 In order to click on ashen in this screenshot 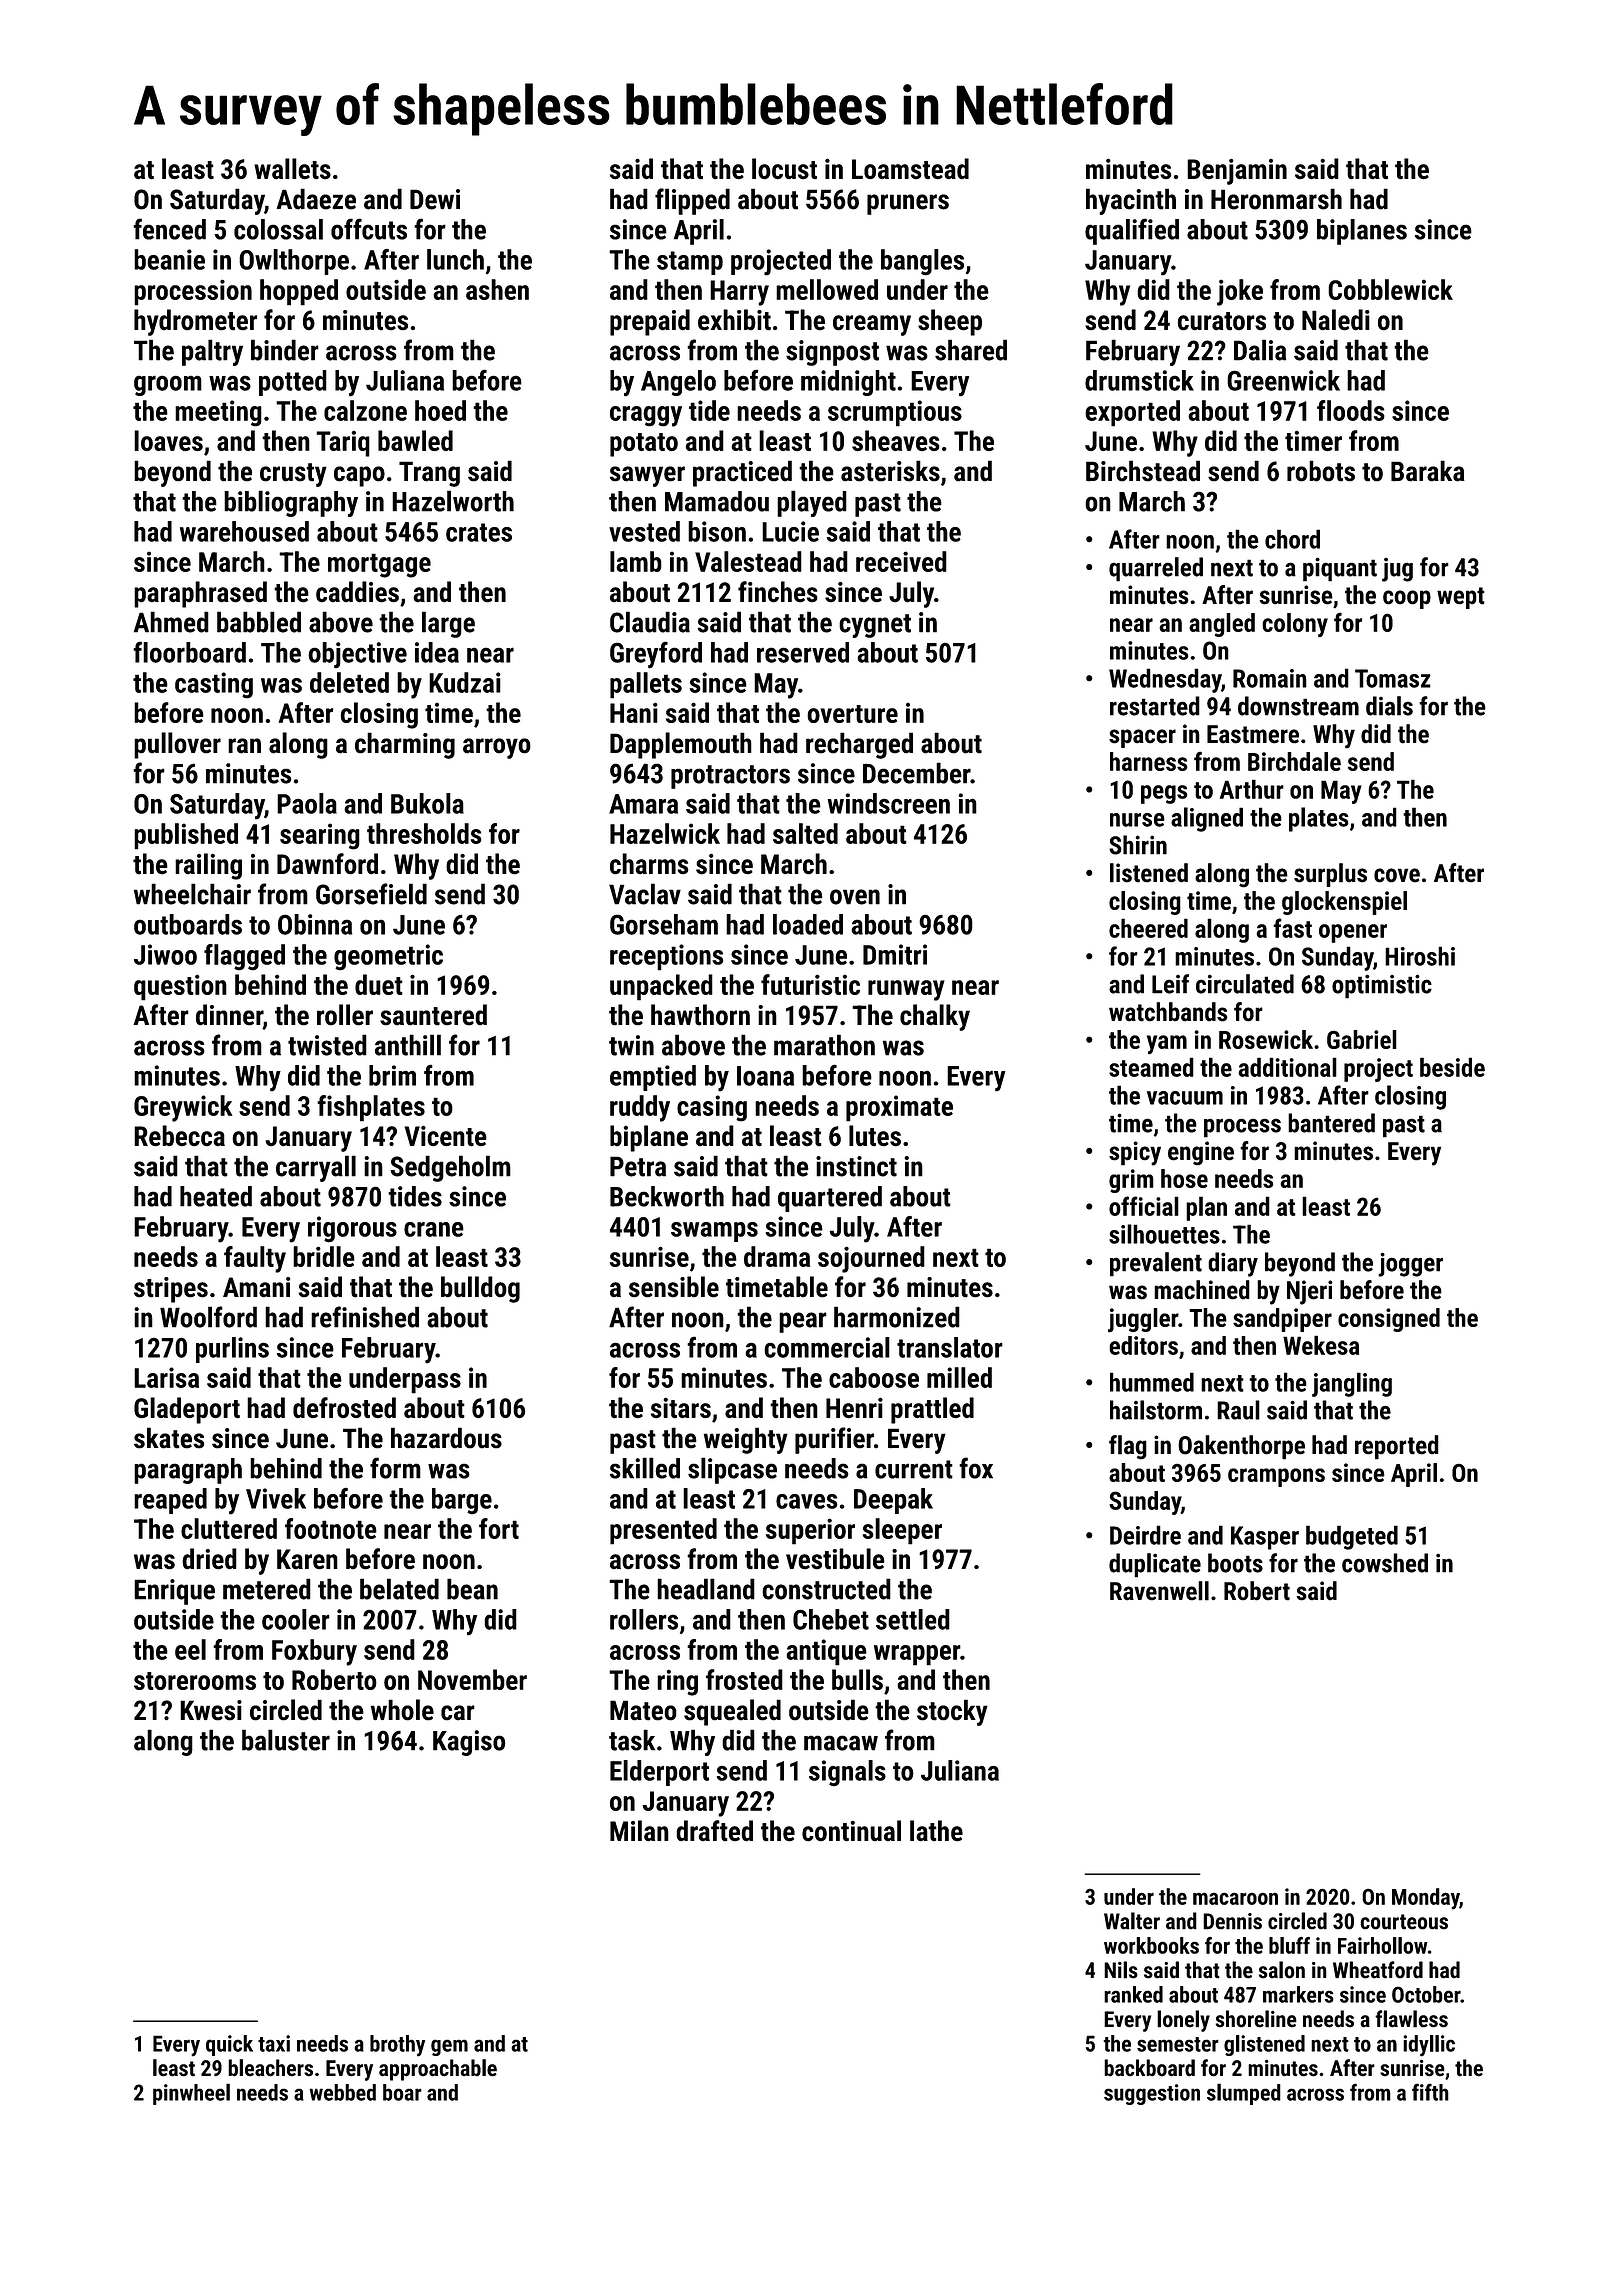, I will do `click(497, 289)`.
